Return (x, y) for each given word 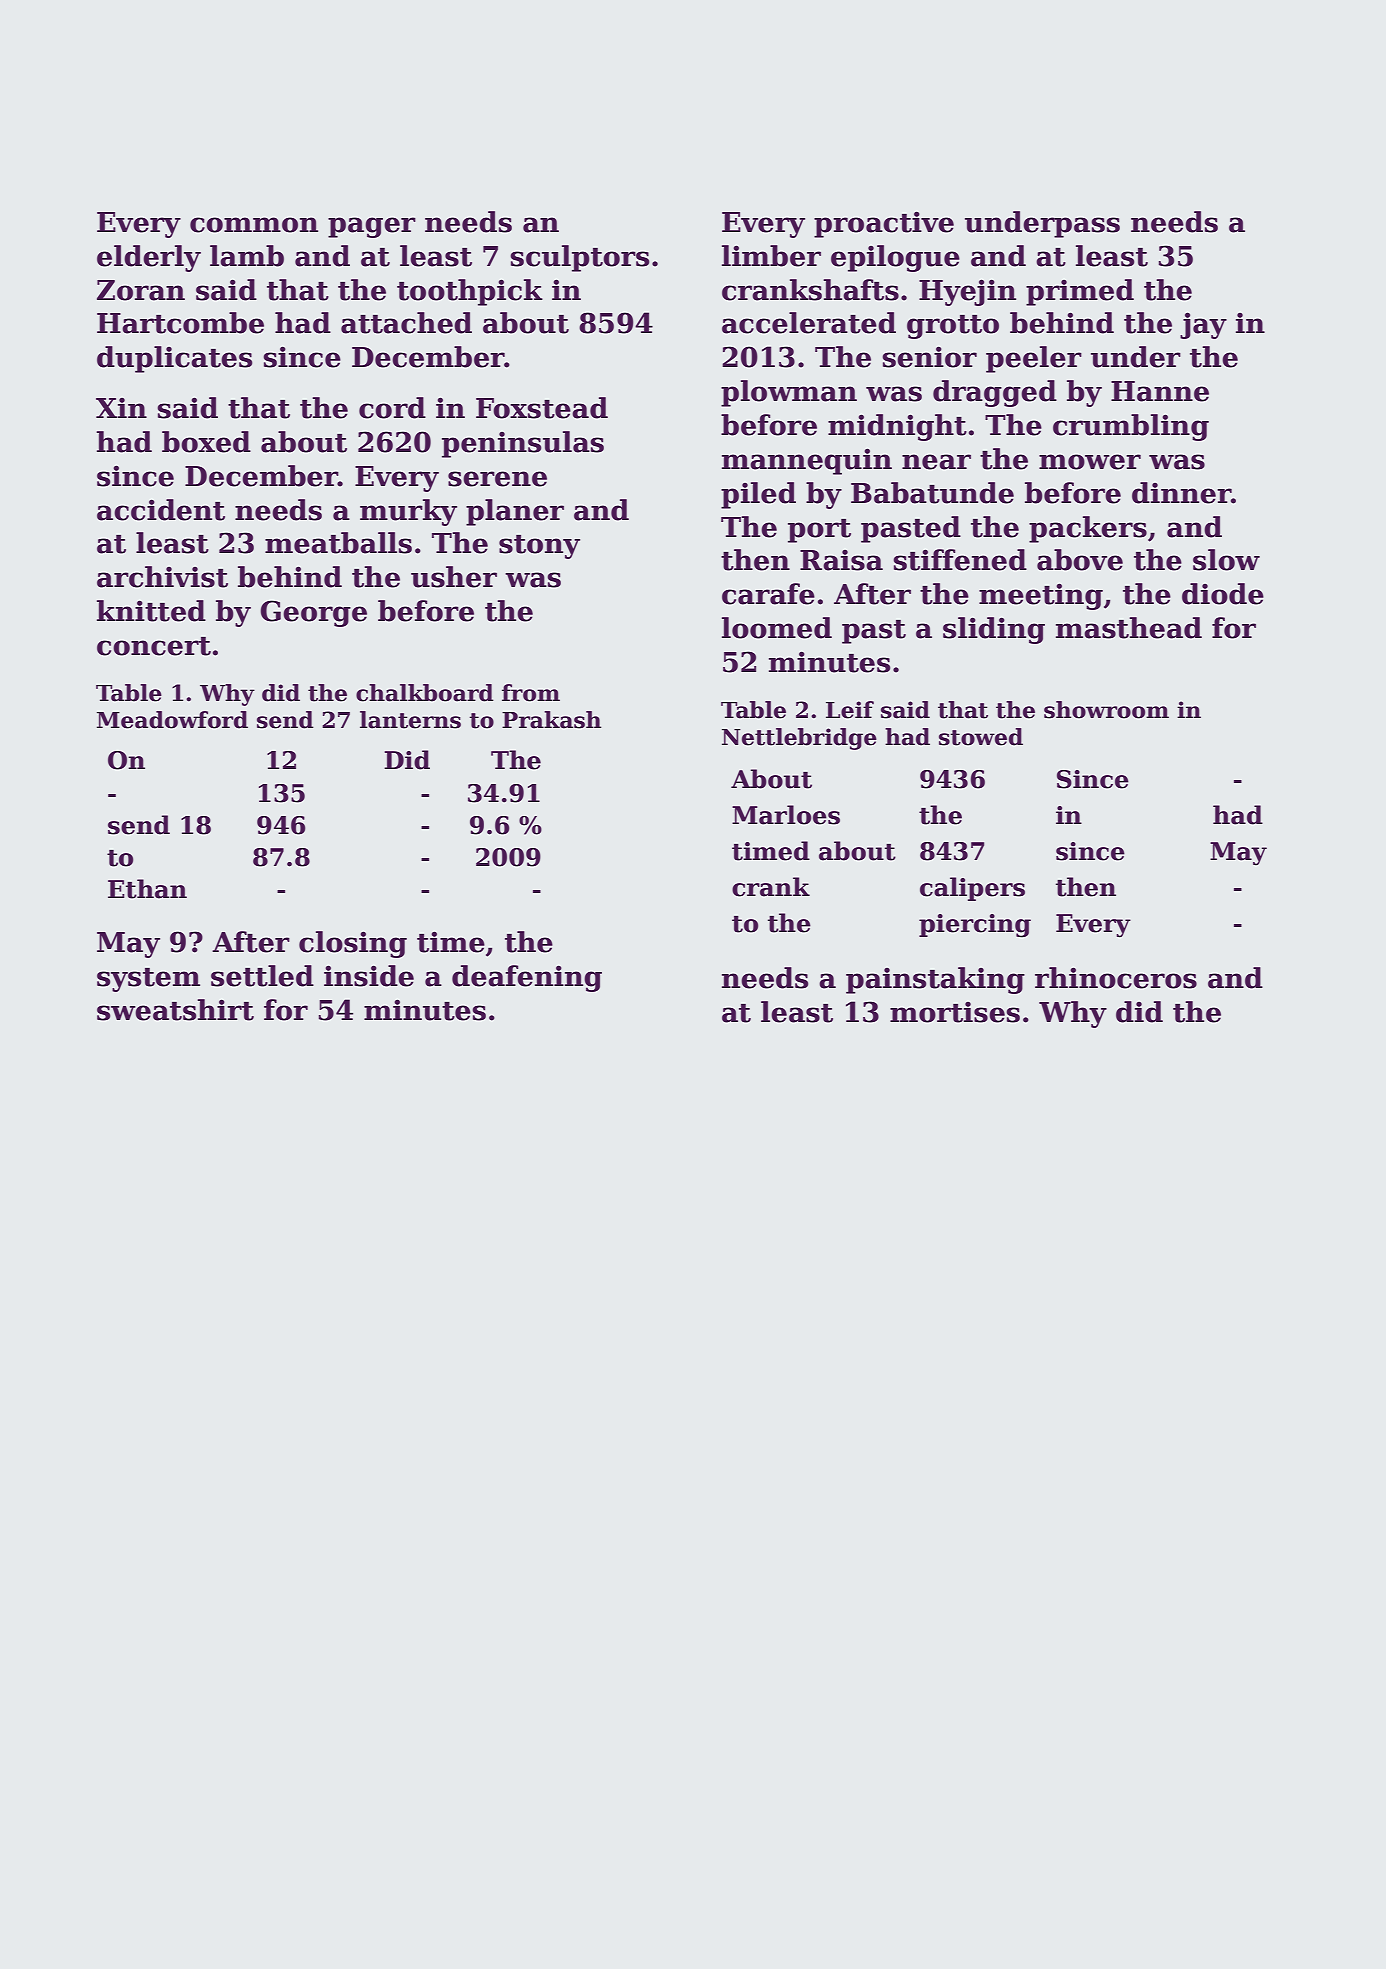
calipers (972, 889)
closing (353, 944)
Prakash (551, 720)
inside (369, 976)
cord (392, 408)
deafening (527, 978)
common (254, 225)
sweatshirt (175, 1010)
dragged (995, 393)
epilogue (895, 258)
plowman (789, 393)
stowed (981, 737)
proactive (884, 224)
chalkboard (425, 693)
